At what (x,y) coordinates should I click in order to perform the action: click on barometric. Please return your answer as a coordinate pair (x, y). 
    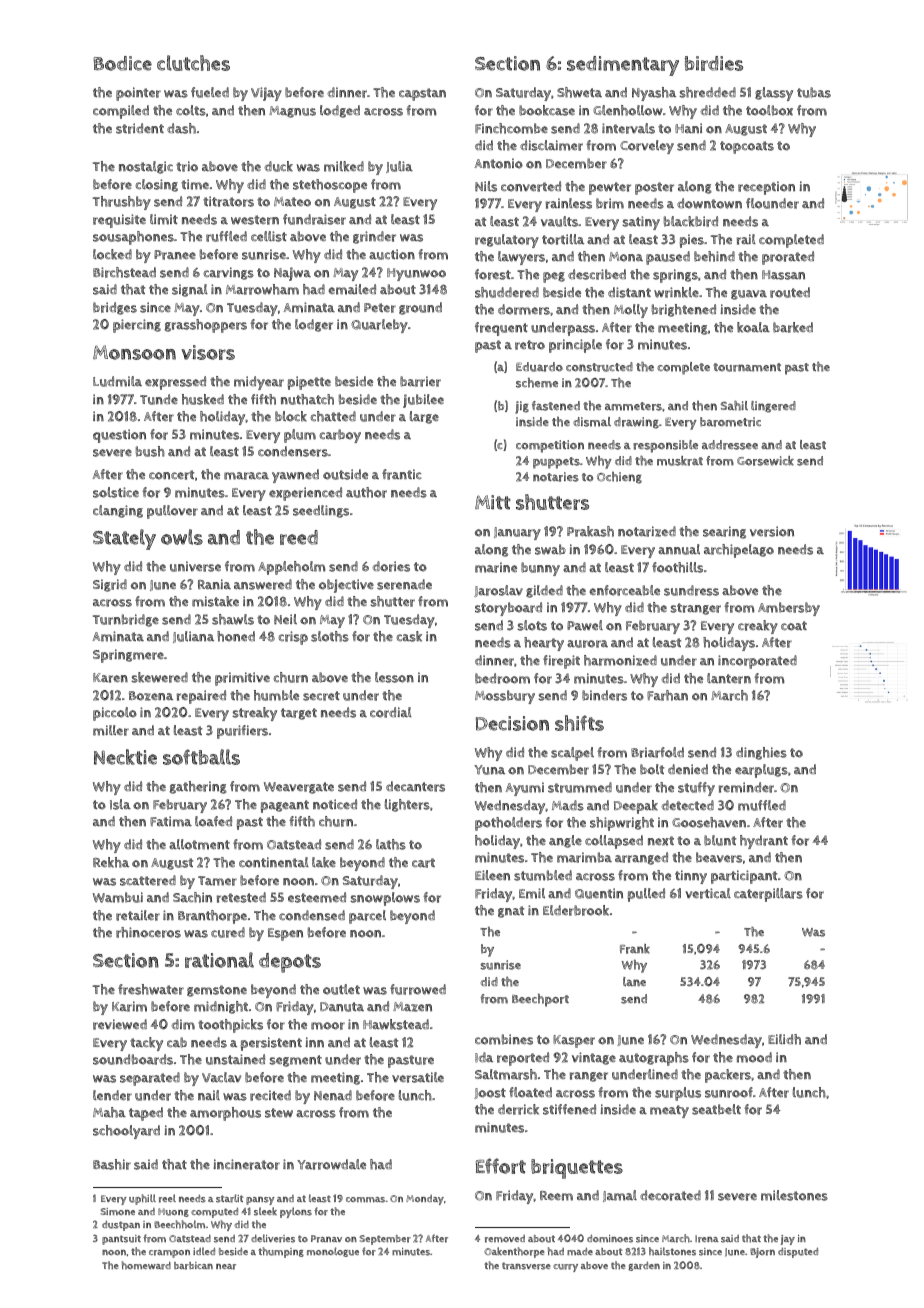
    Looking at the image, I should click on (730, 422).
